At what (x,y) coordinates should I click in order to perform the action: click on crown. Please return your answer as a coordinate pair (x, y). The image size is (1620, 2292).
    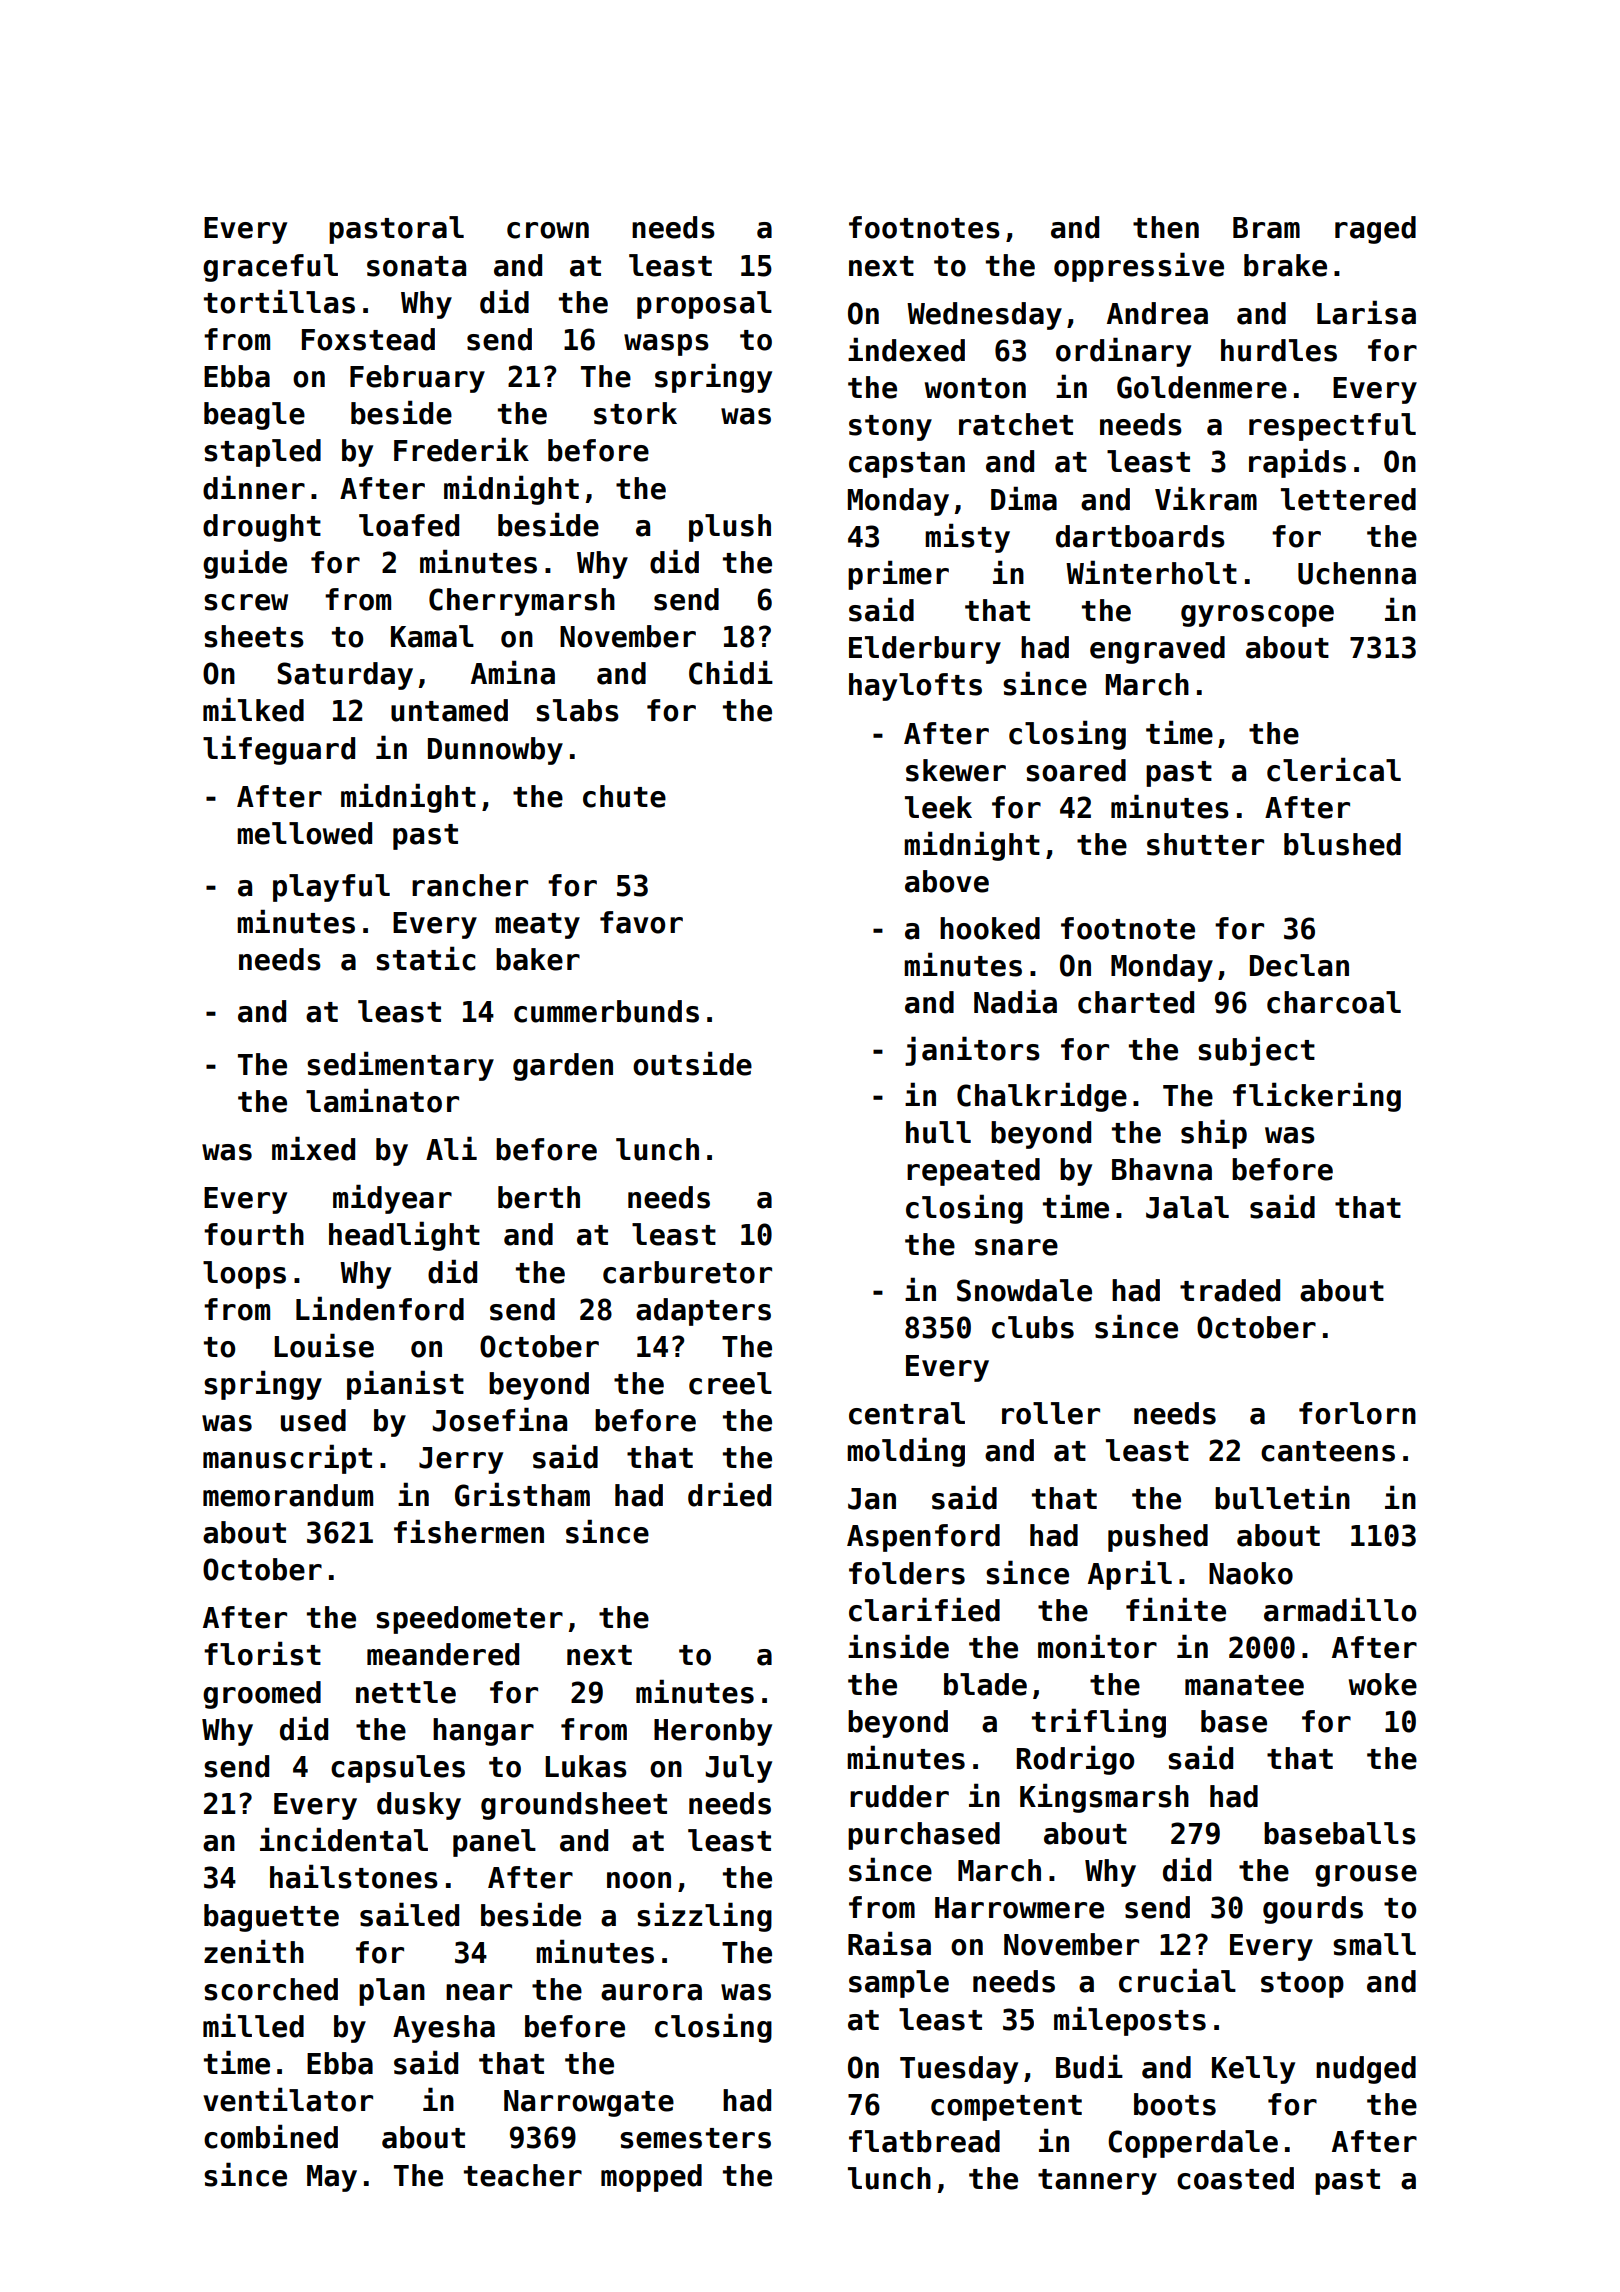
    Looking at the image, I should click on (548, 230).
